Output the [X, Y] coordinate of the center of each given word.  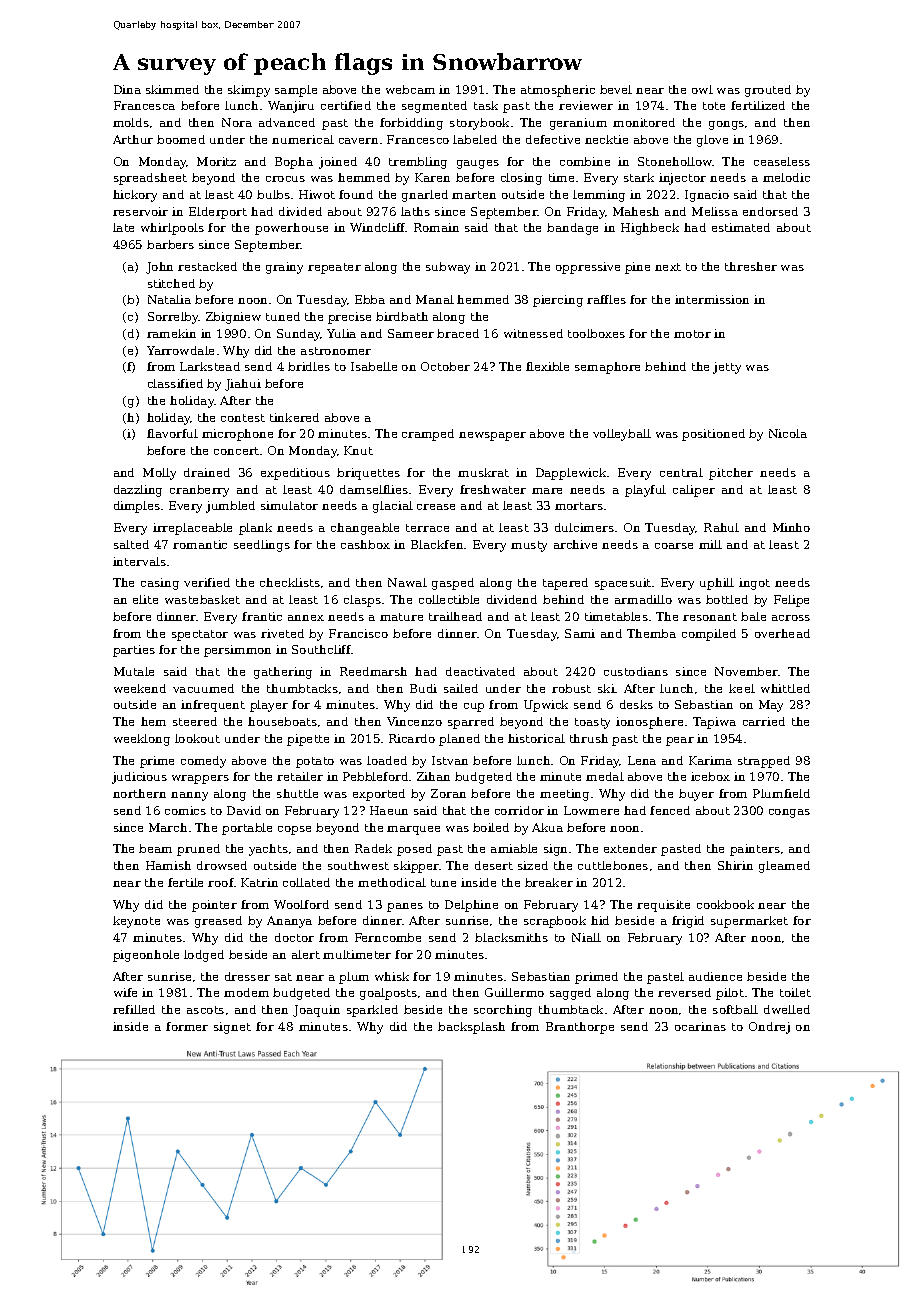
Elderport [218, 213]
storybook [479, 124]
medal [605, 776]
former [187, 1026]
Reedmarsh [373, 671]
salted [131, 544]
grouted [768, 91]
